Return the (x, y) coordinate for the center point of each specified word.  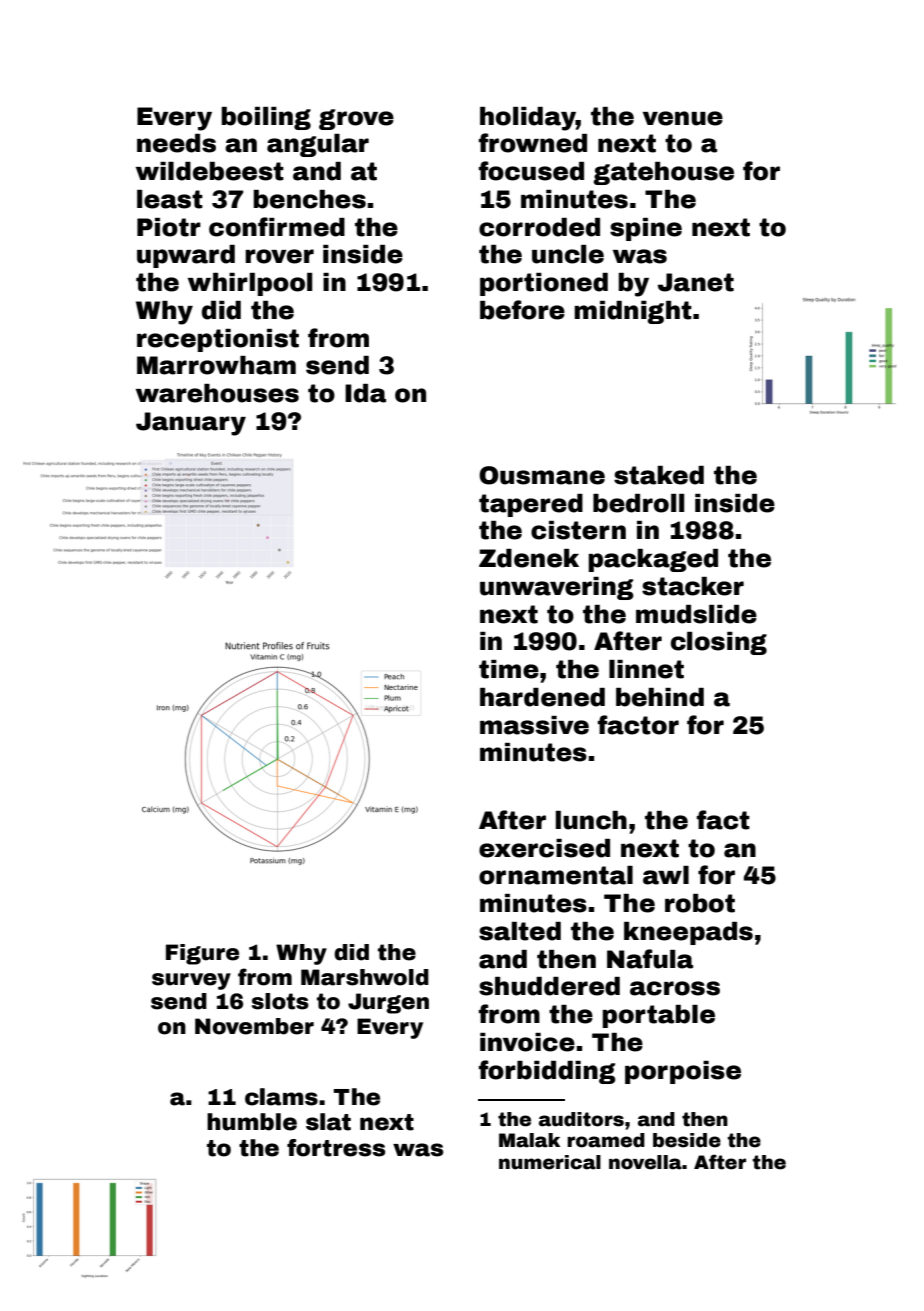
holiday (528, 119)
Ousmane (542, 475)
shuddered (549, 986)
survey (191, 981)
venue (683, 118)
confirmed (277, 227)
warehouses (217, 393)
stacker (693, 586)
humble (252, 1122)
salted (520, 931)
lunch (591, 820)
